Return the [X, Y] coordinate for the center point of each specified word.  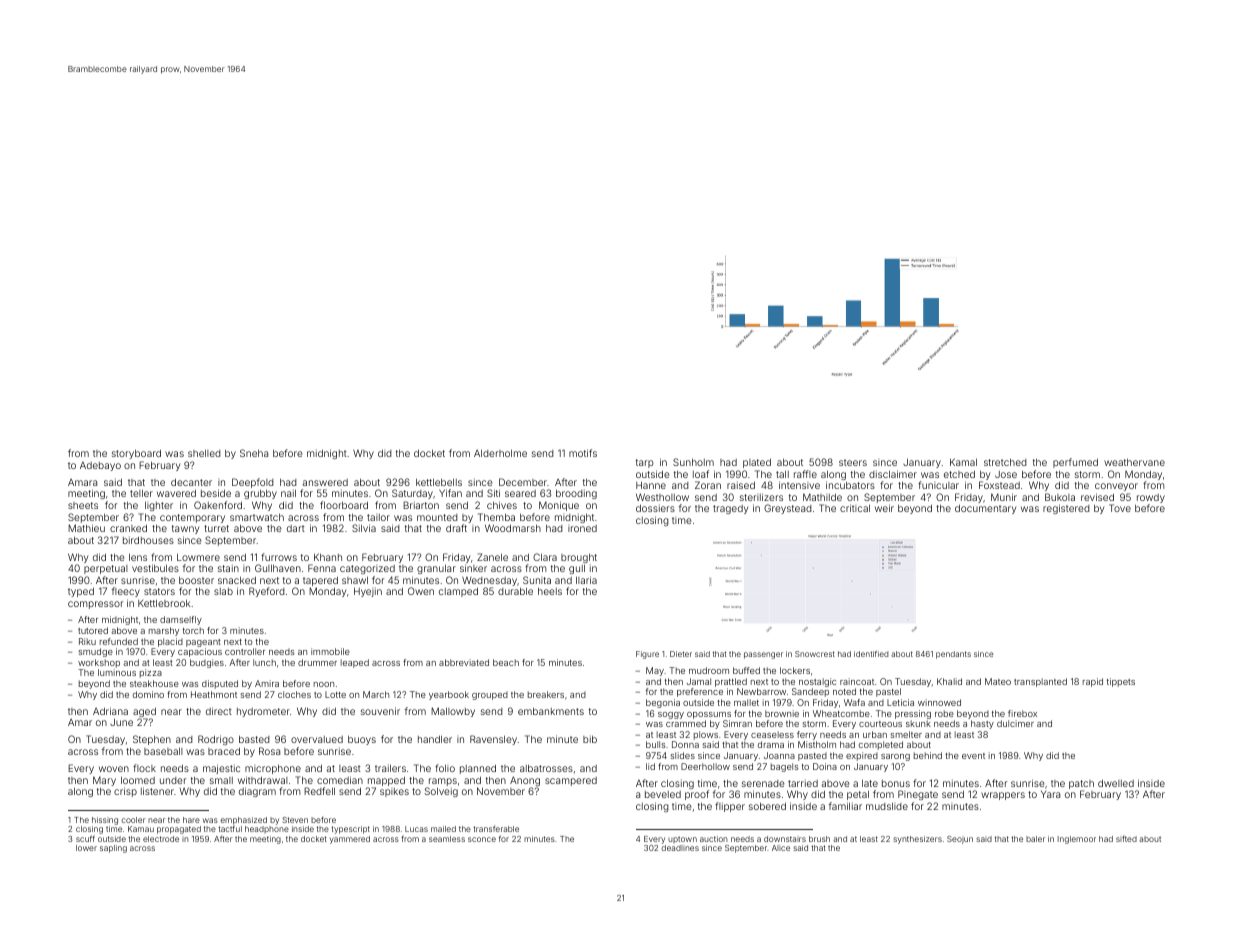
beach [506, 662]
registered [1066, 509]
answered [325, 482]
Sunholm [693, 462]
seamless [447, 839]
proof [697, 795]
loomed [138, 780]
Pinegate [918, 795]
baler [1035, 839]
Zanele [492, 557]
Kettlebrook [164, 603]
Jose [1006, 474]
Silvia [364, 528]
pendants [953, 655]
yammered [350, 840]
